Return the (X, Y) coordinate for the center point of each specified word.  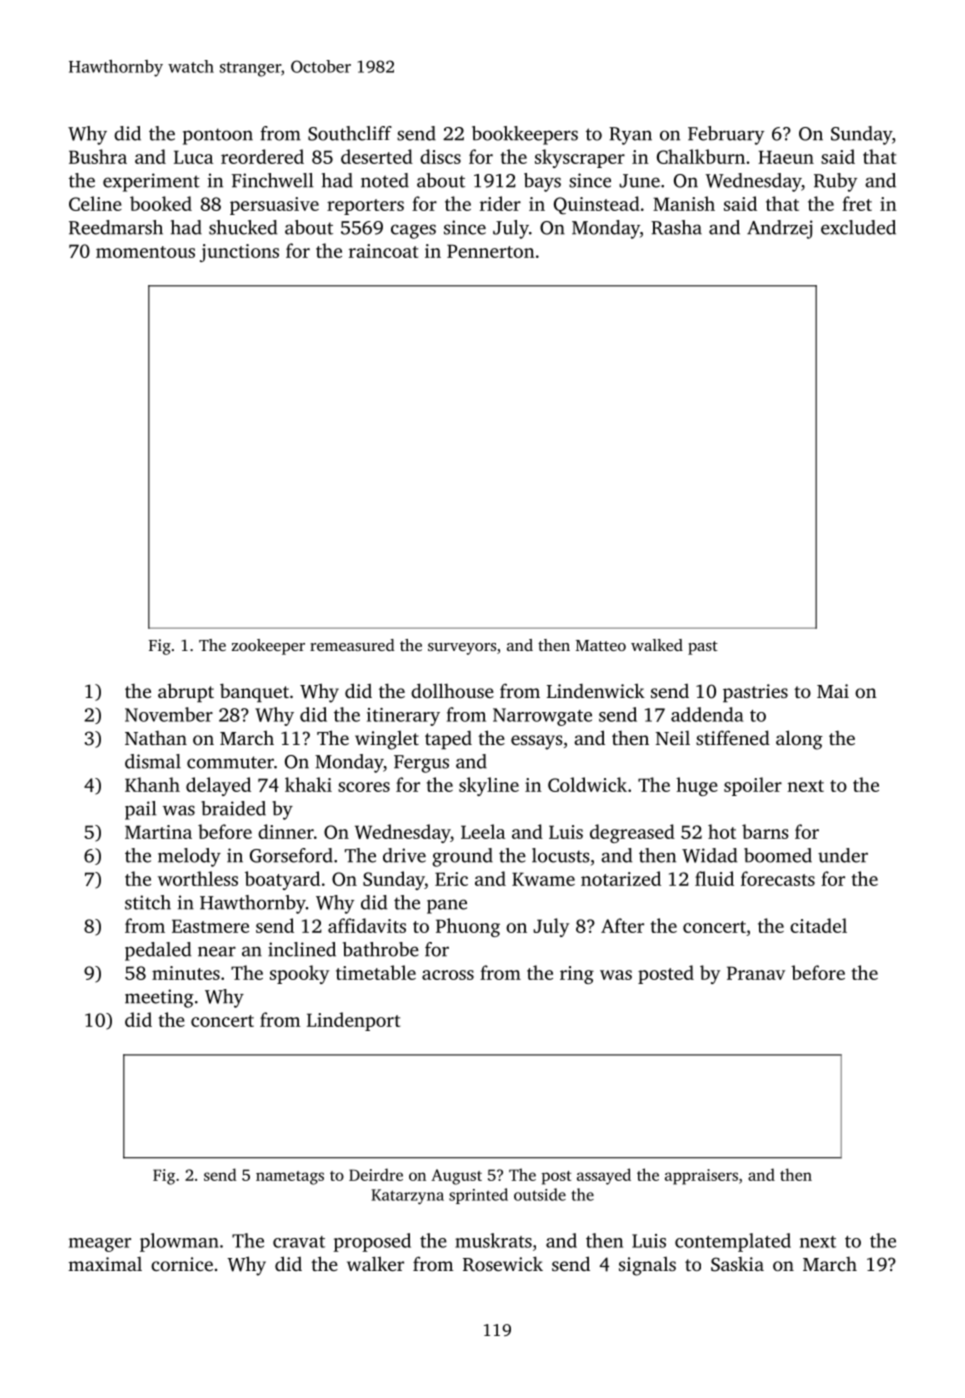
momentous (145, 252)
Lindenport (353, 1021)
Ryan (630, 136)
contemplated (733, 1242)
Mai (833, 691)
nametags (290, 1178)
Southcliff (350, 133)
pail (141, 810)
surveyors (462, 649)
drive (404, 855)
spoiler (753, 786)
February (726, 135)
